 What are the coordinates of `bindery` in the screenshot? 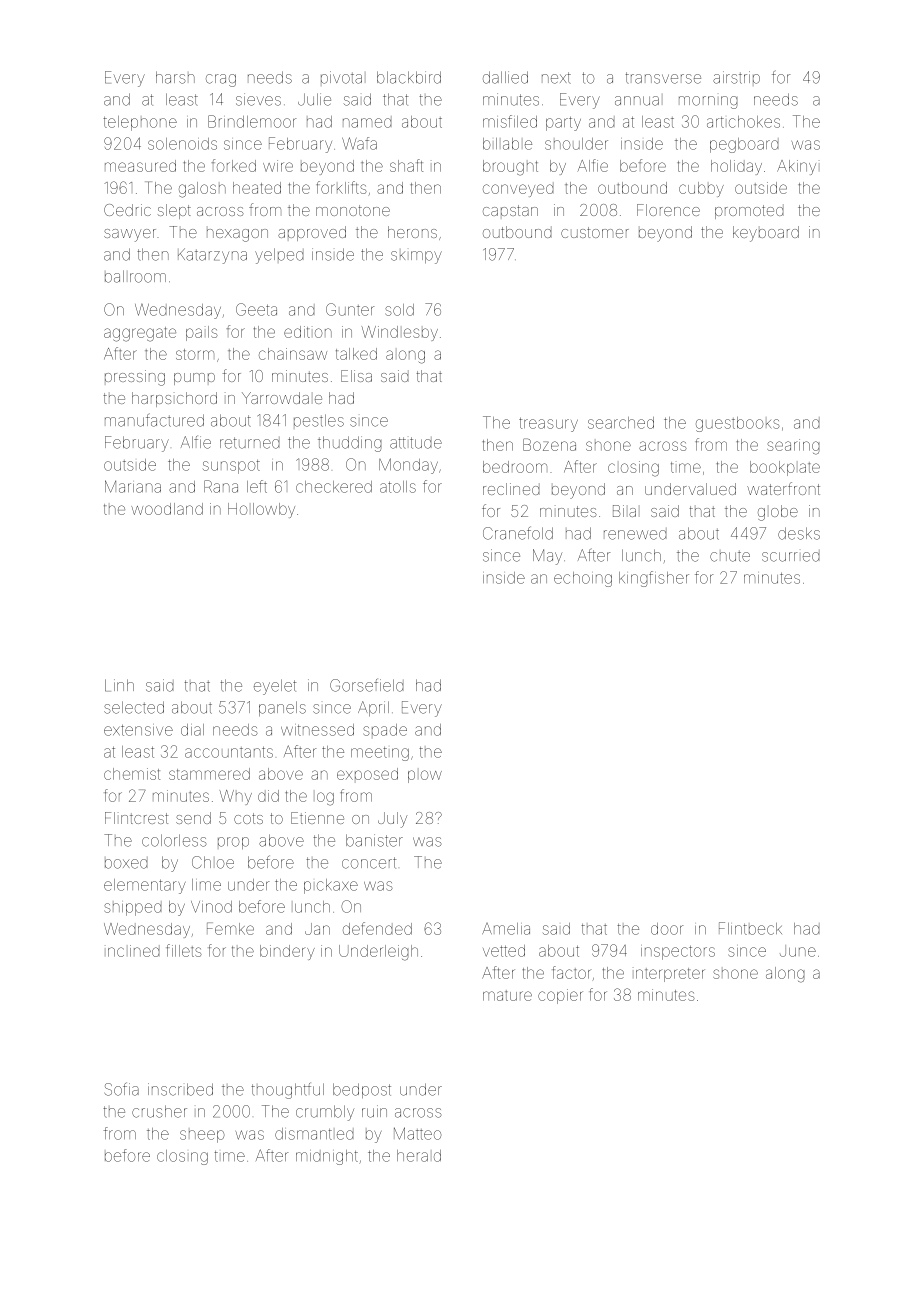 It's located at (287, 952).
